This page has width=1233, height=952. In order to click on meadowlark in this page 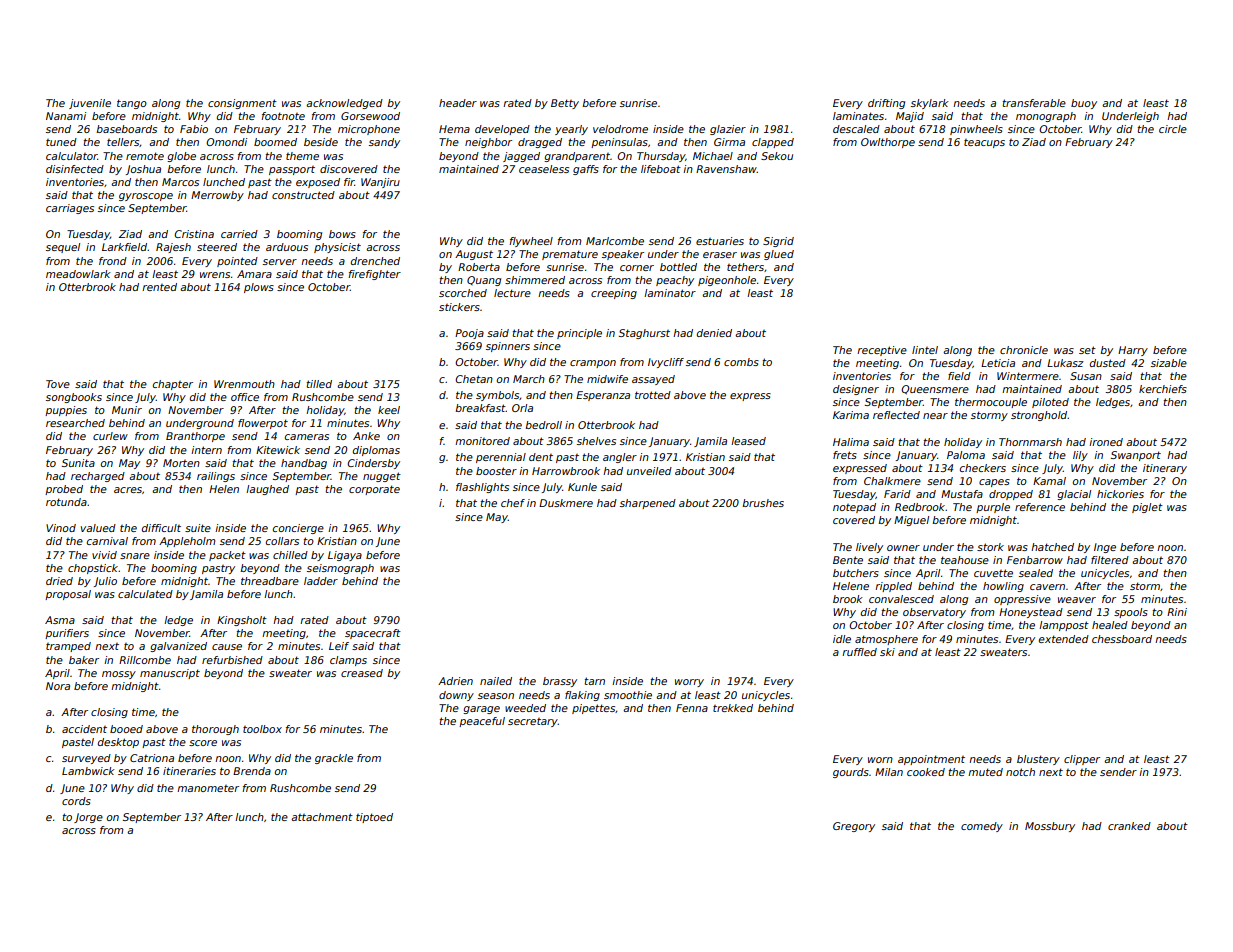, I will do `click(78, 274)`.
